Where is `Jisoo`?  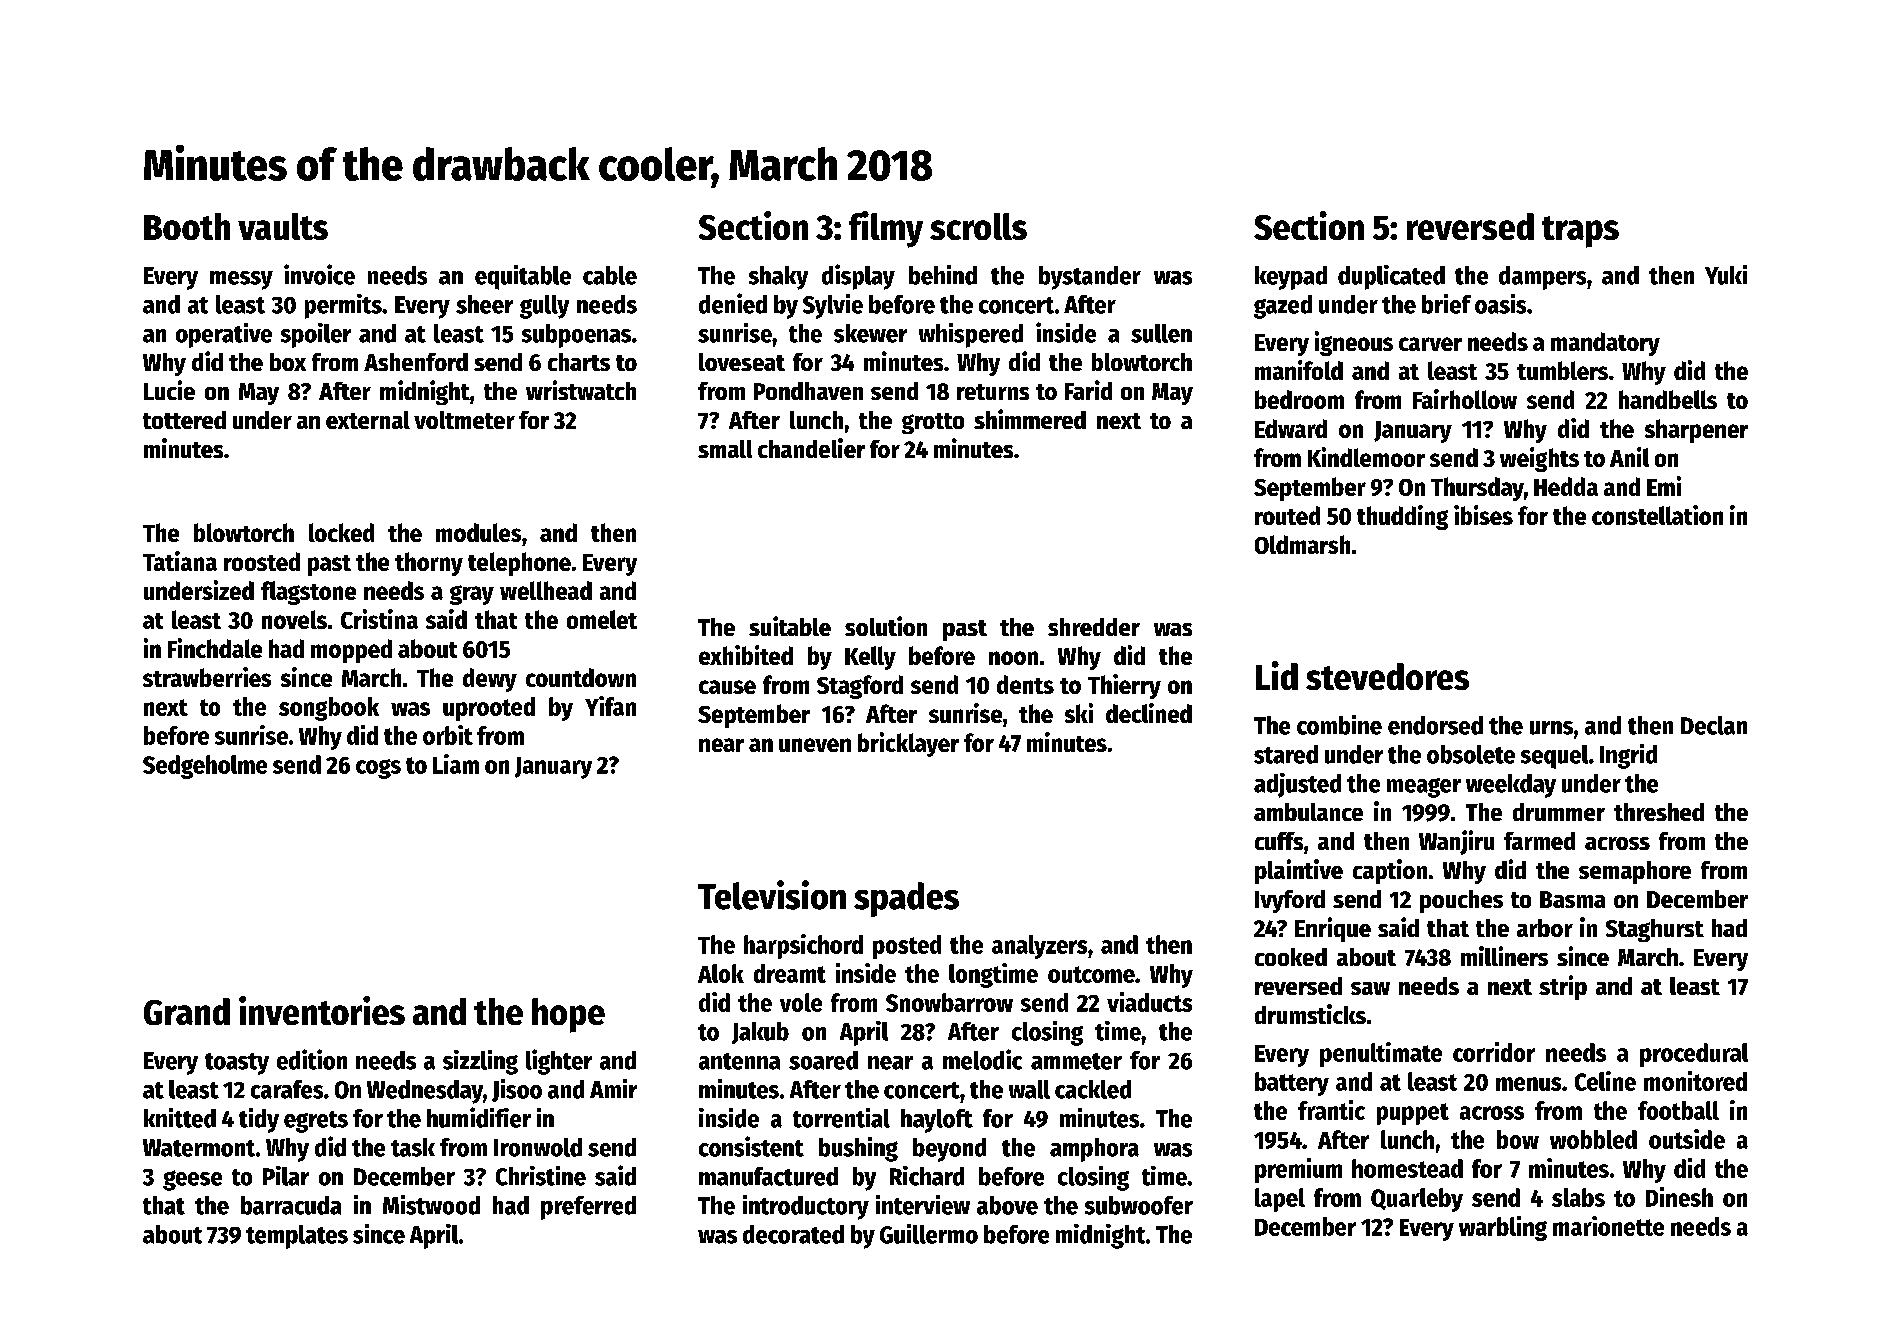
Jisoo is located at coordinates (517, 1090).
